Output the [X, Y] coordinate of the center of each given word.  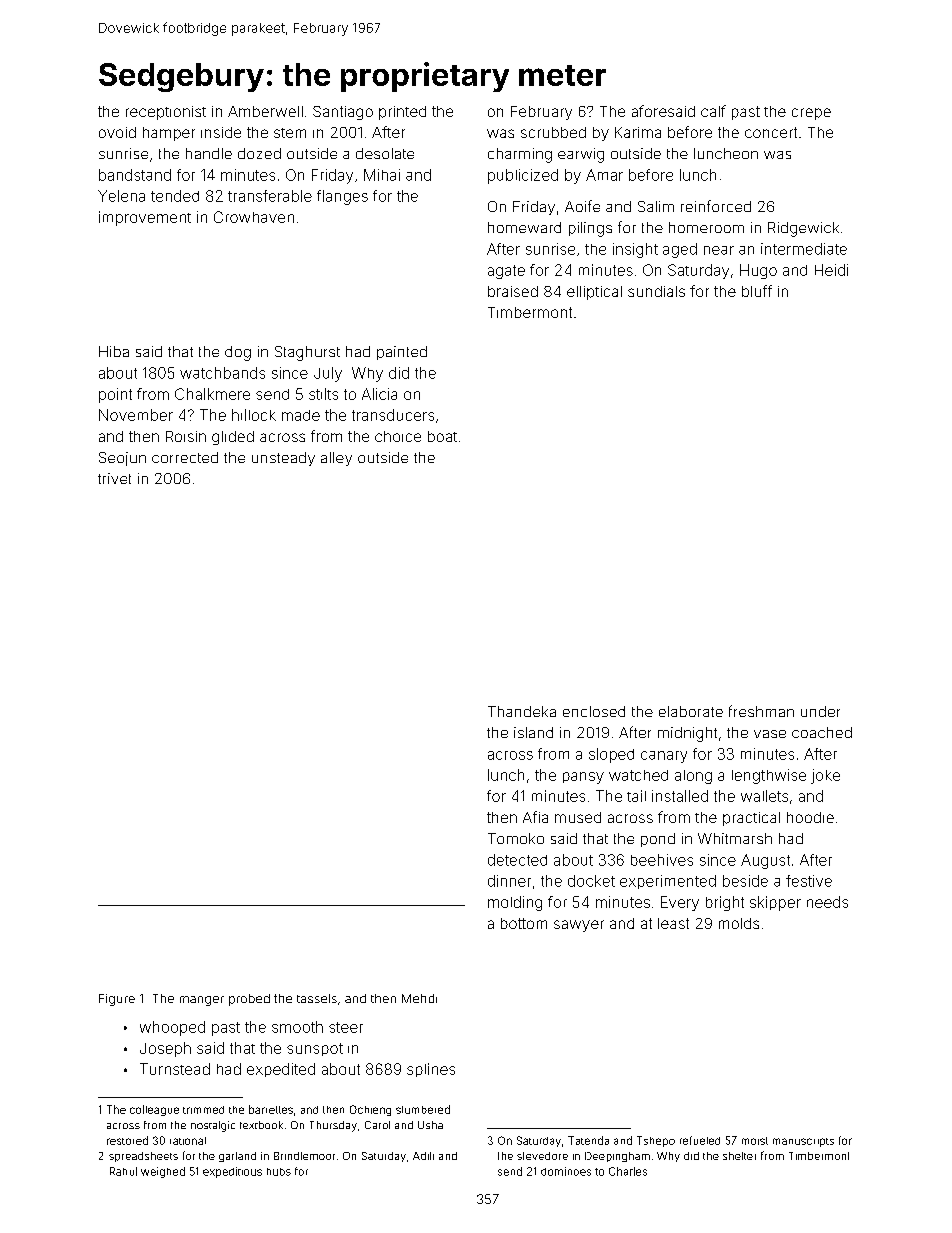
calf [713, 111]
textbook [261, 1125]
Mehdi [419, 998]
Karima [638, 132]
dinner [509, 881]
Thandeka [522, 711]
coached [822, 732]
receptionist [166, 113]
